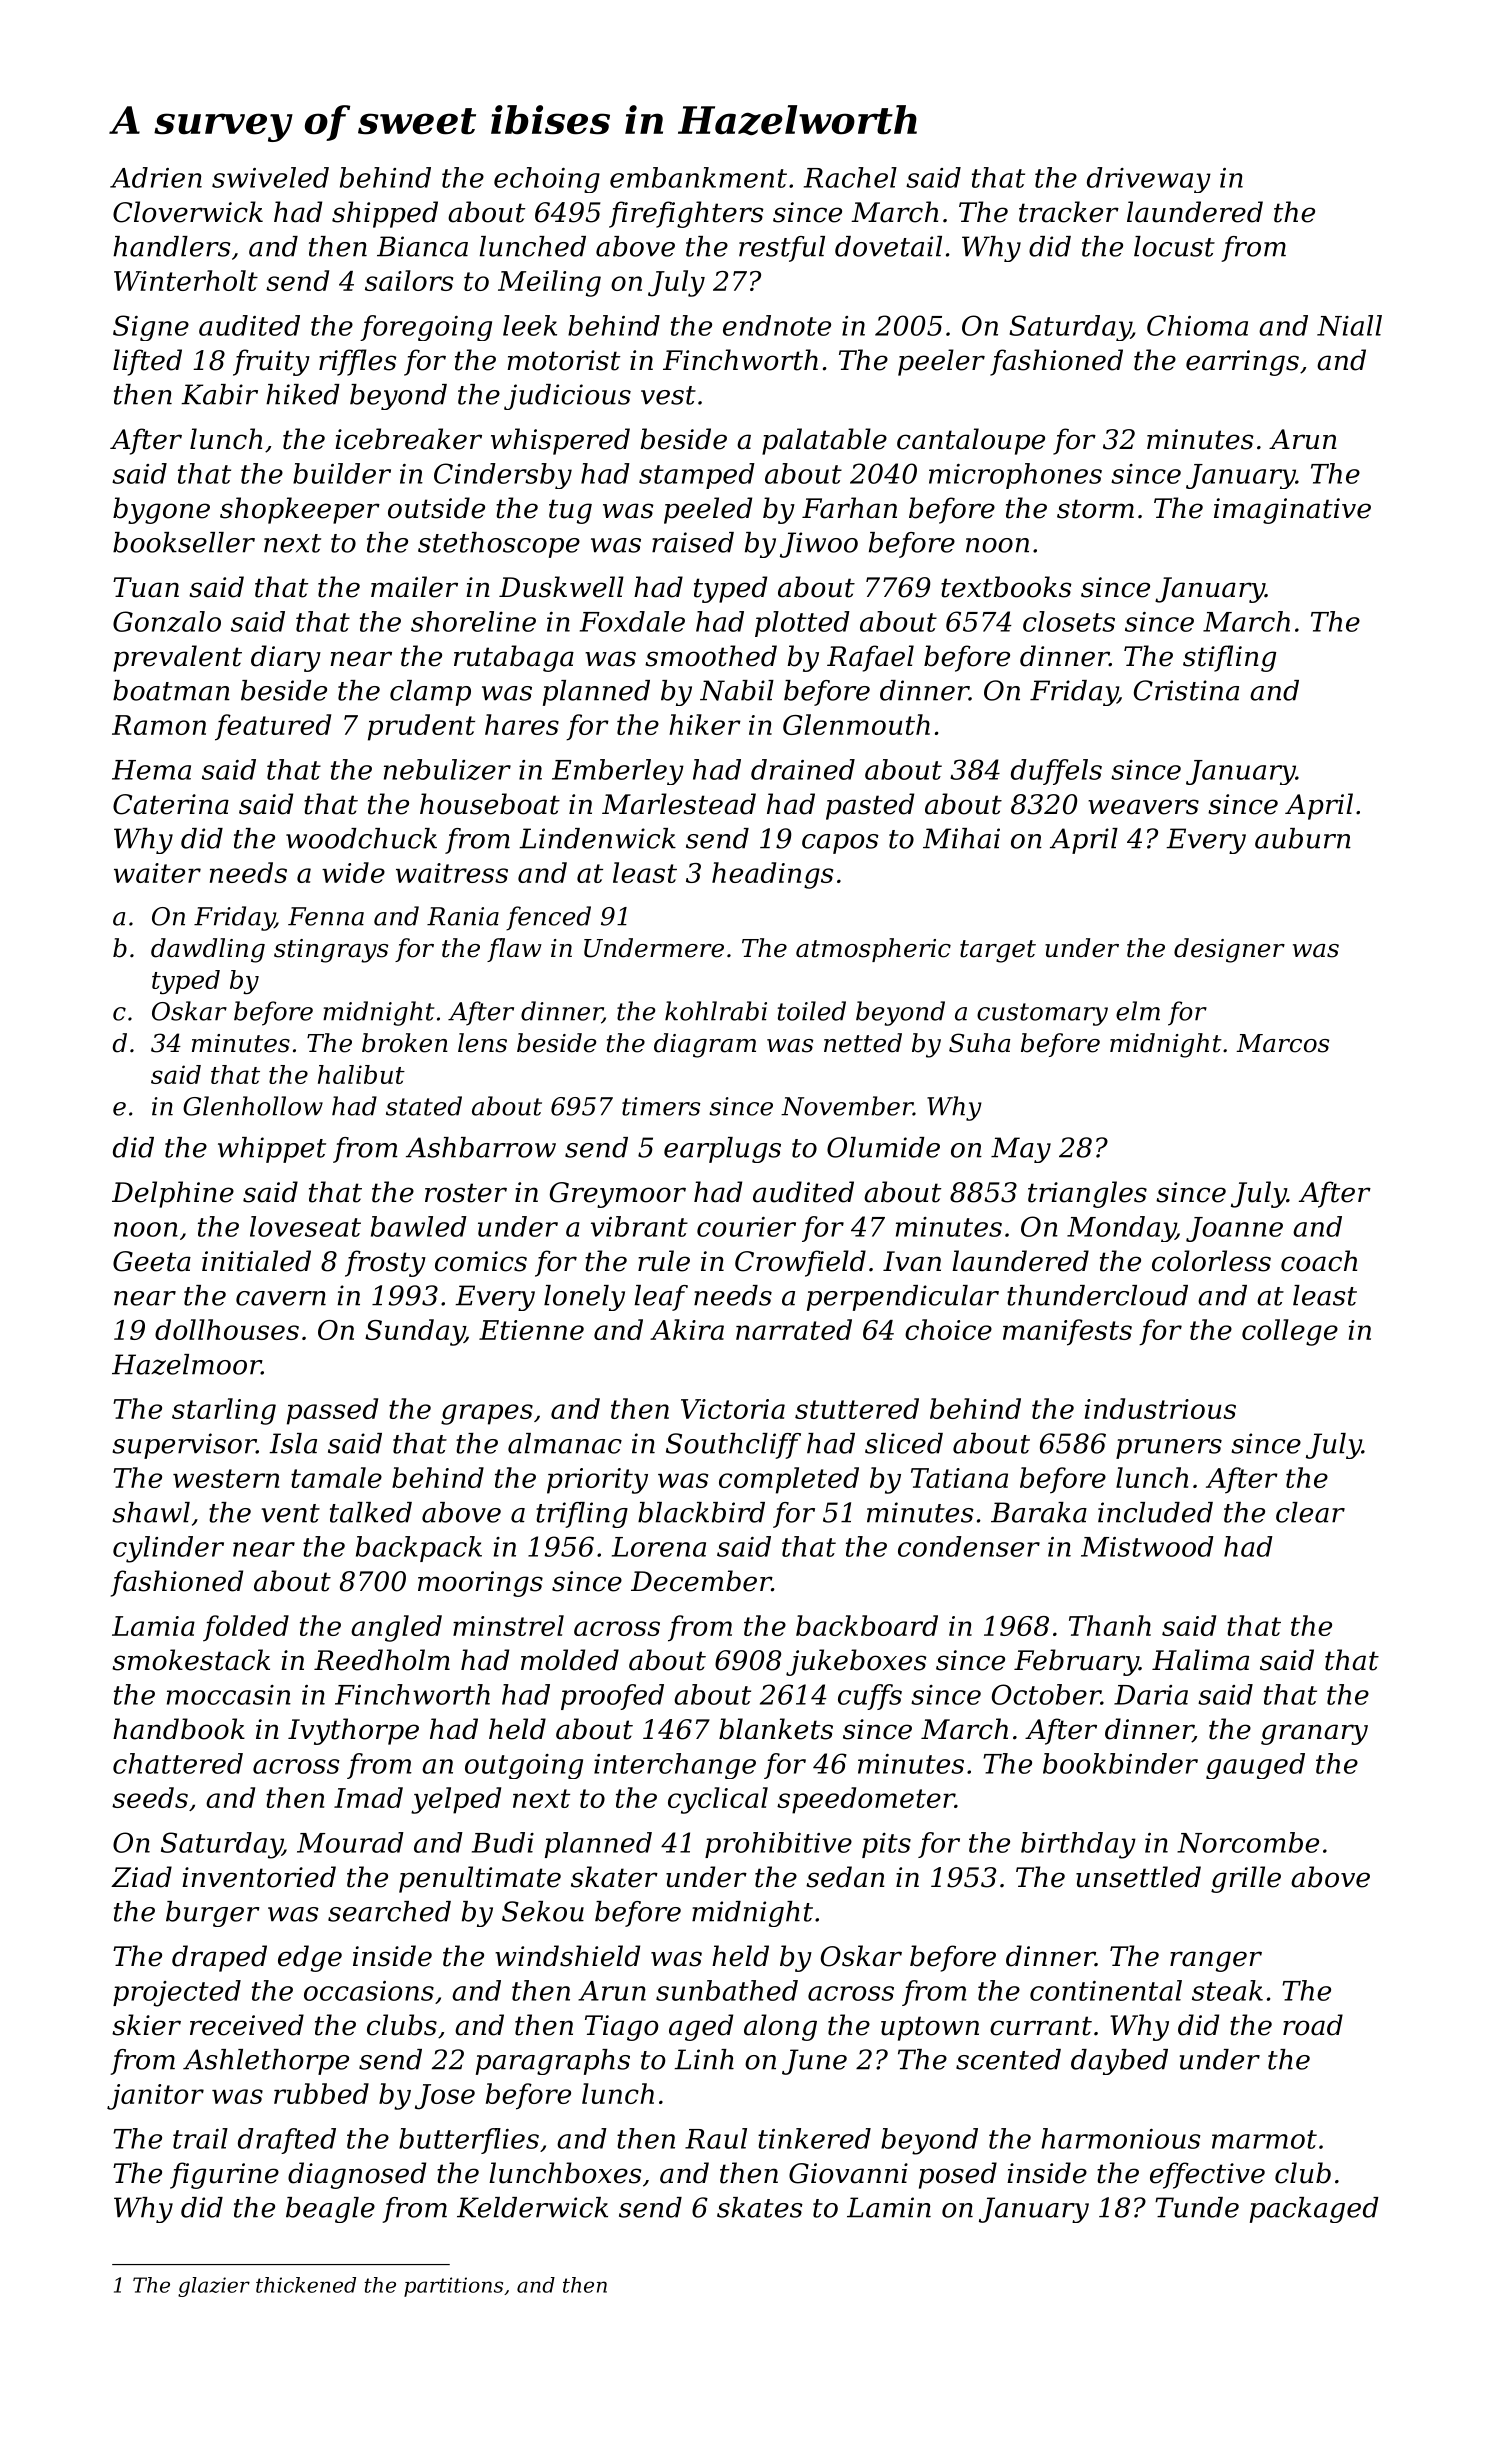  What do you see at coordinates (253, 1106) in the screenshot?
I see `Glenhollow` at bounding box center [253, 1106].
